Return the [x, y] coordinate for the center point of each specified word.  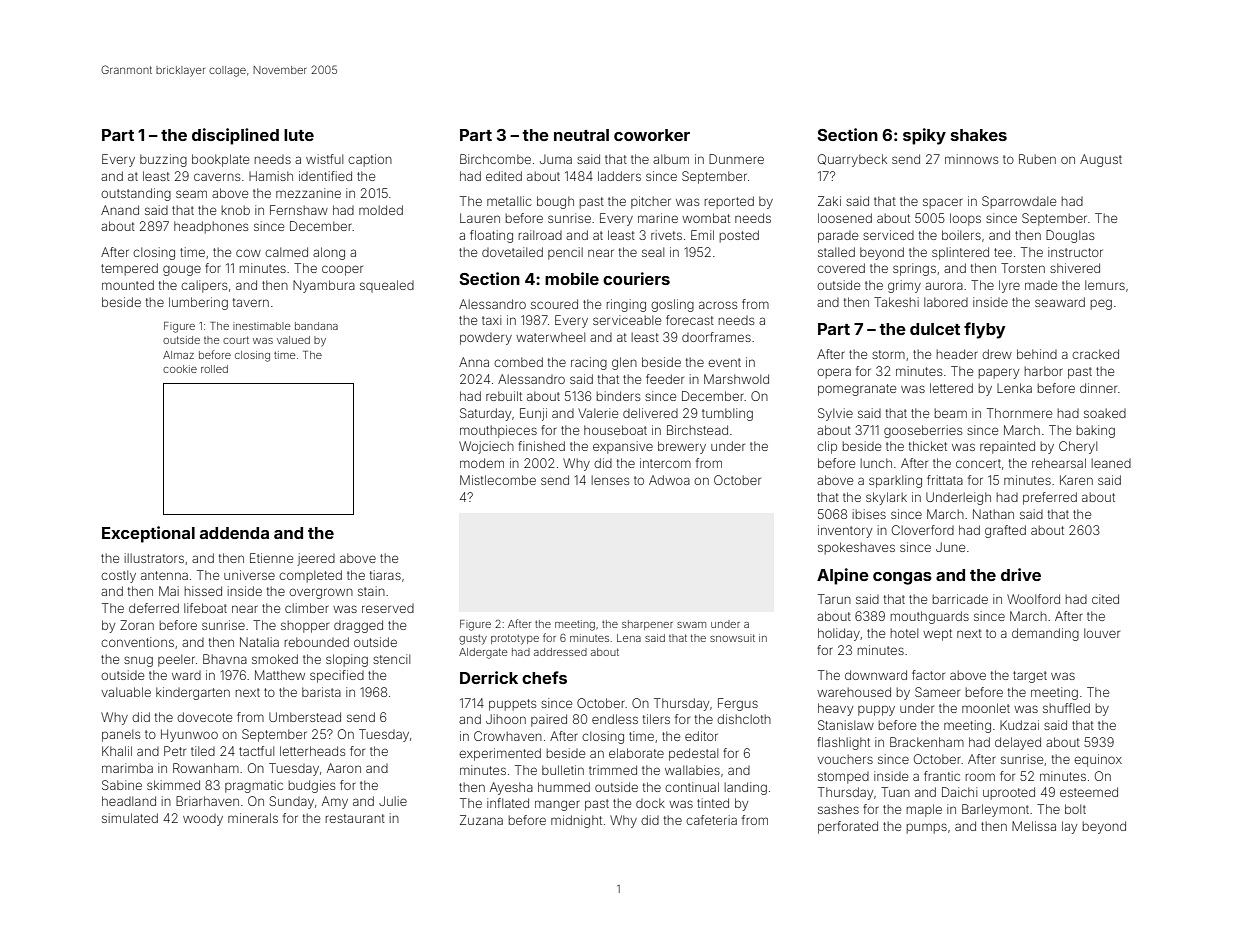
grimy [904, 286]
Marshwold [736, 379]
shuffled [1066, 708]
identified [325, 176]
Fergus [738, 704]
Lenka [1014, 388]
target [1030, 677]
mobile [572, 278]
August [1101, 160]
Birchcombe [495, 159]
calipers [204, 286]
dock [650, 803]
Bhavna [225, 659]
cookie [180, 369]
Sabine [122, 785]
